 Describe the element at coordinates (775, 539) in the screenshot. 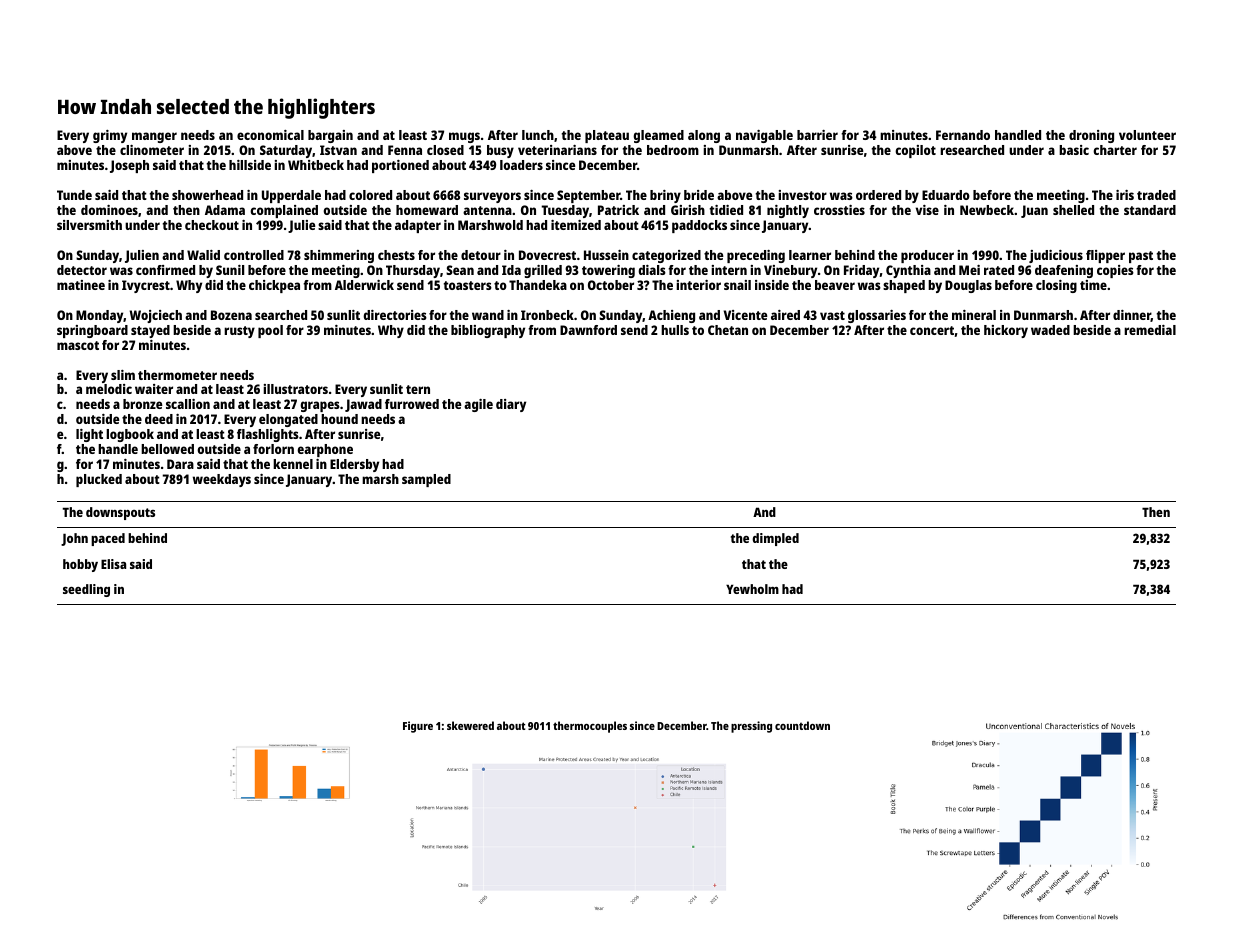

I see `dimpled` at that location.
